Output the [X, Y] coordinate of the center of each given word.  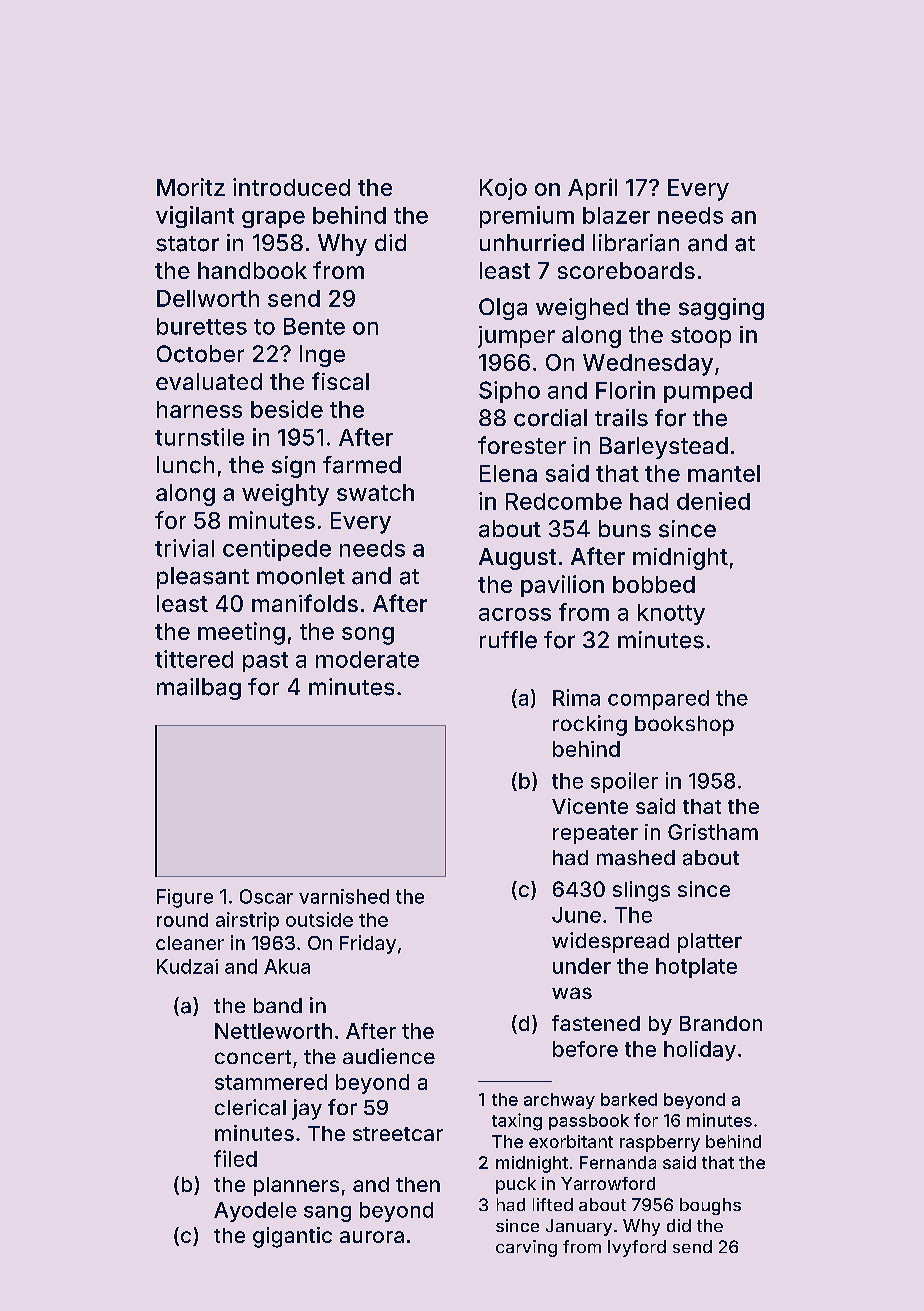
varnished [344, 896]
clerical [250, 1107]
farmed [362, 465]
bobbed [654, 584]
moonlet [301, 576]
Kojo [503, 189]
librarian [636, 243]
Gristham [713, 832]
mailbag [199, 689]
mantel [724, 473]
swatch [375, 492]
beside [287, 409]
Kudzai [187, 966]
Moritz [191, 187]
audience [389, 1056]
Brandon [721, 1023]
